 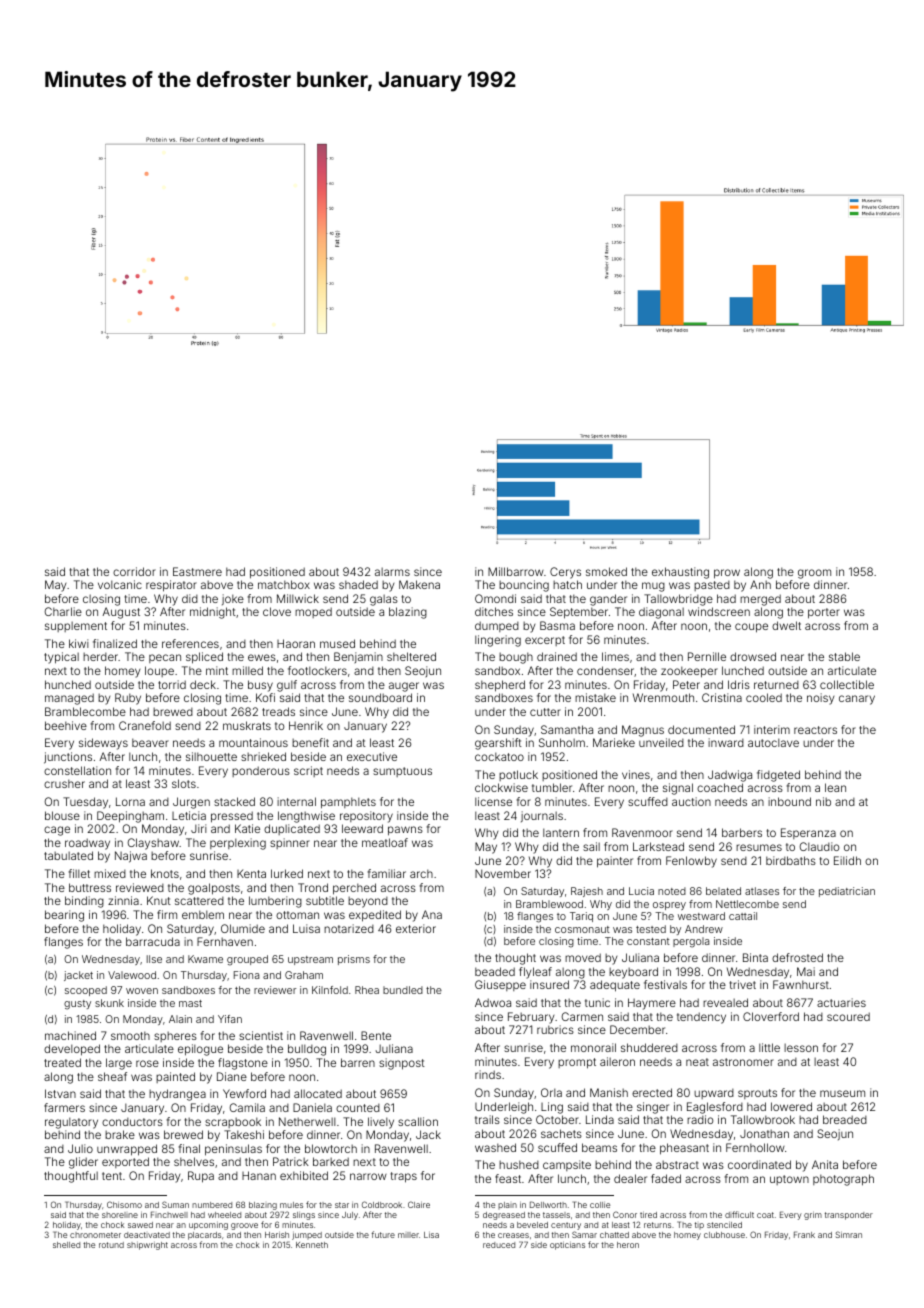 I want to click on sumptuous, so click(x=402, y=772).
